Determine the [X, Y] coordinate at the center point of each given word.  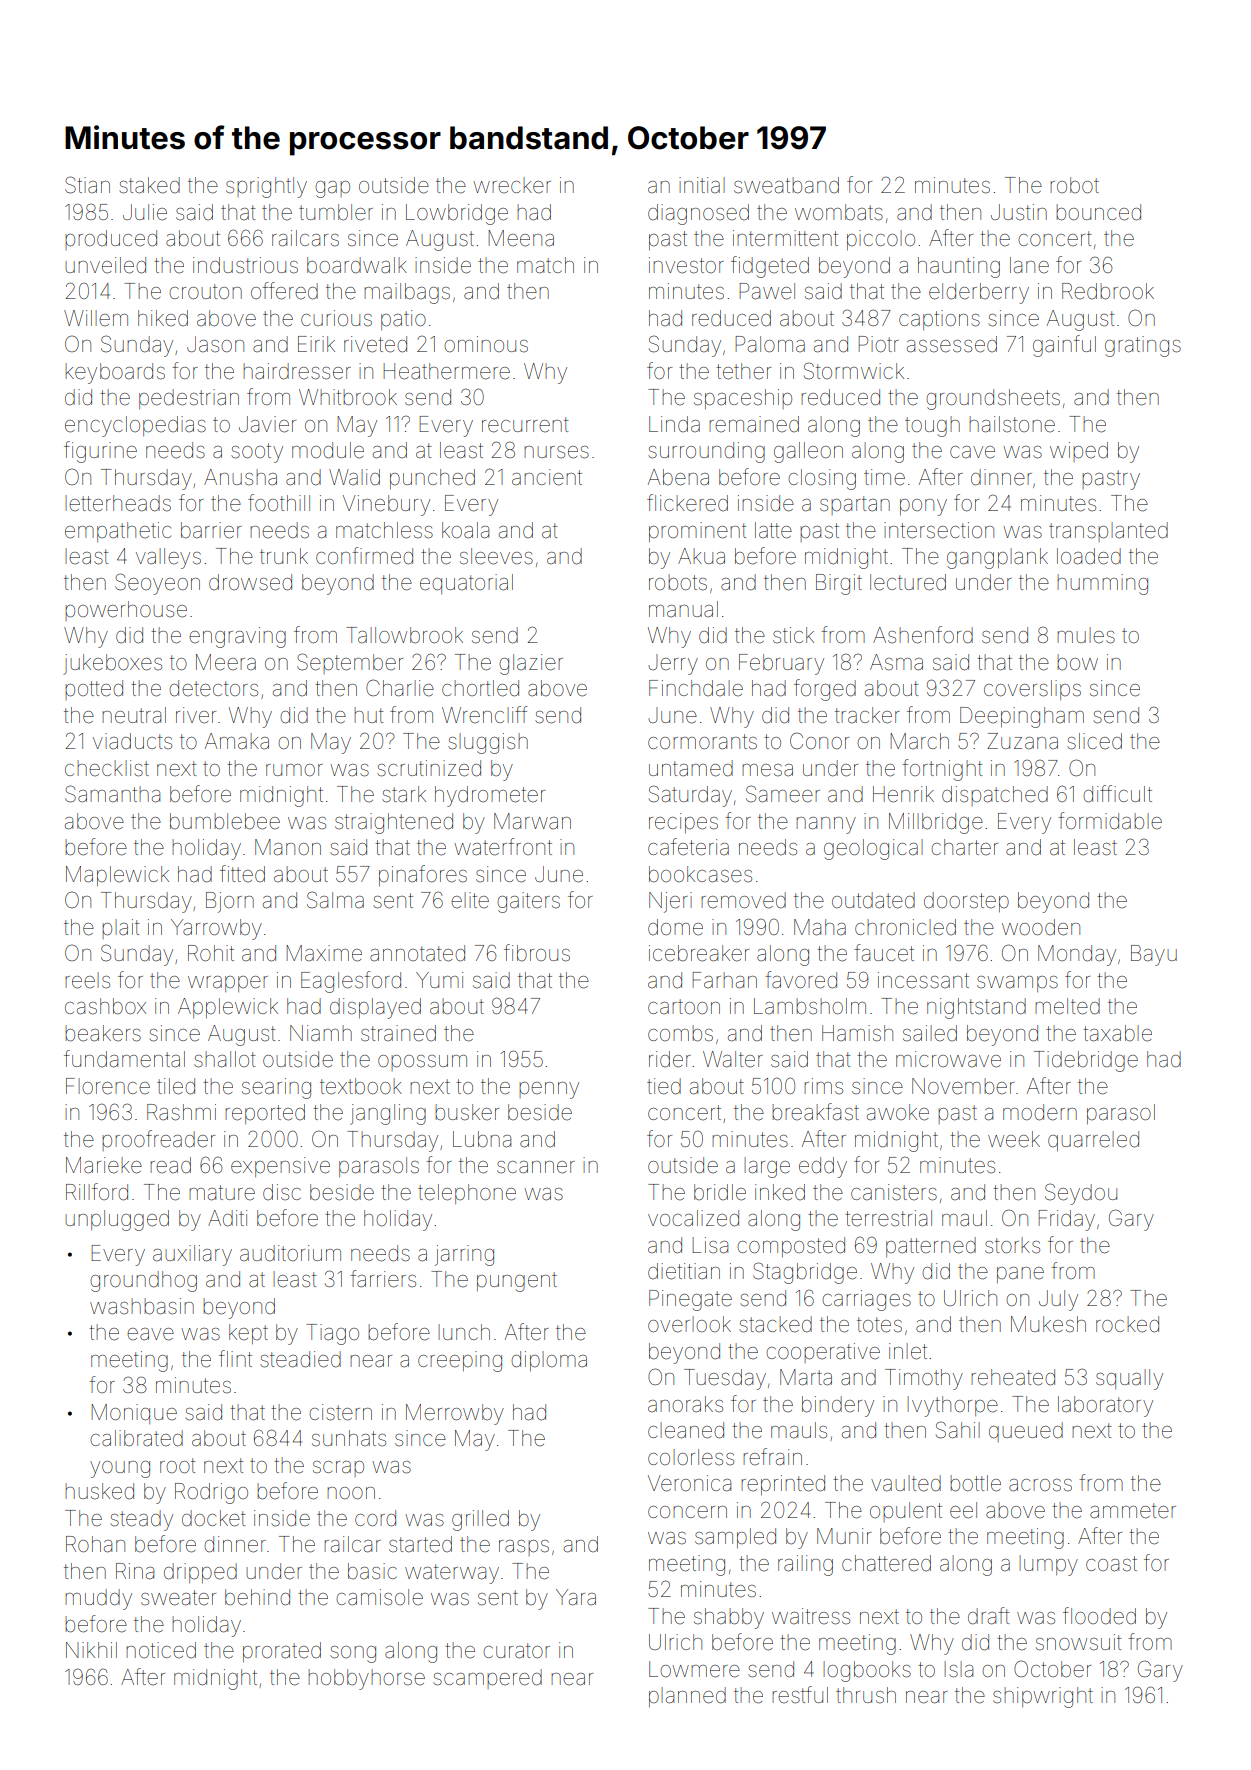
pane [1020, 1275]
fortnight [942, 770]
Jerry [673, 664]
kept [248, 1334]
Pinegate [690, 1300]
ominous [486, 344]
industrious [245, 265]
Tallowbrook [404, 635]
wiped [1079, 452]
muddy [98, 1599]
